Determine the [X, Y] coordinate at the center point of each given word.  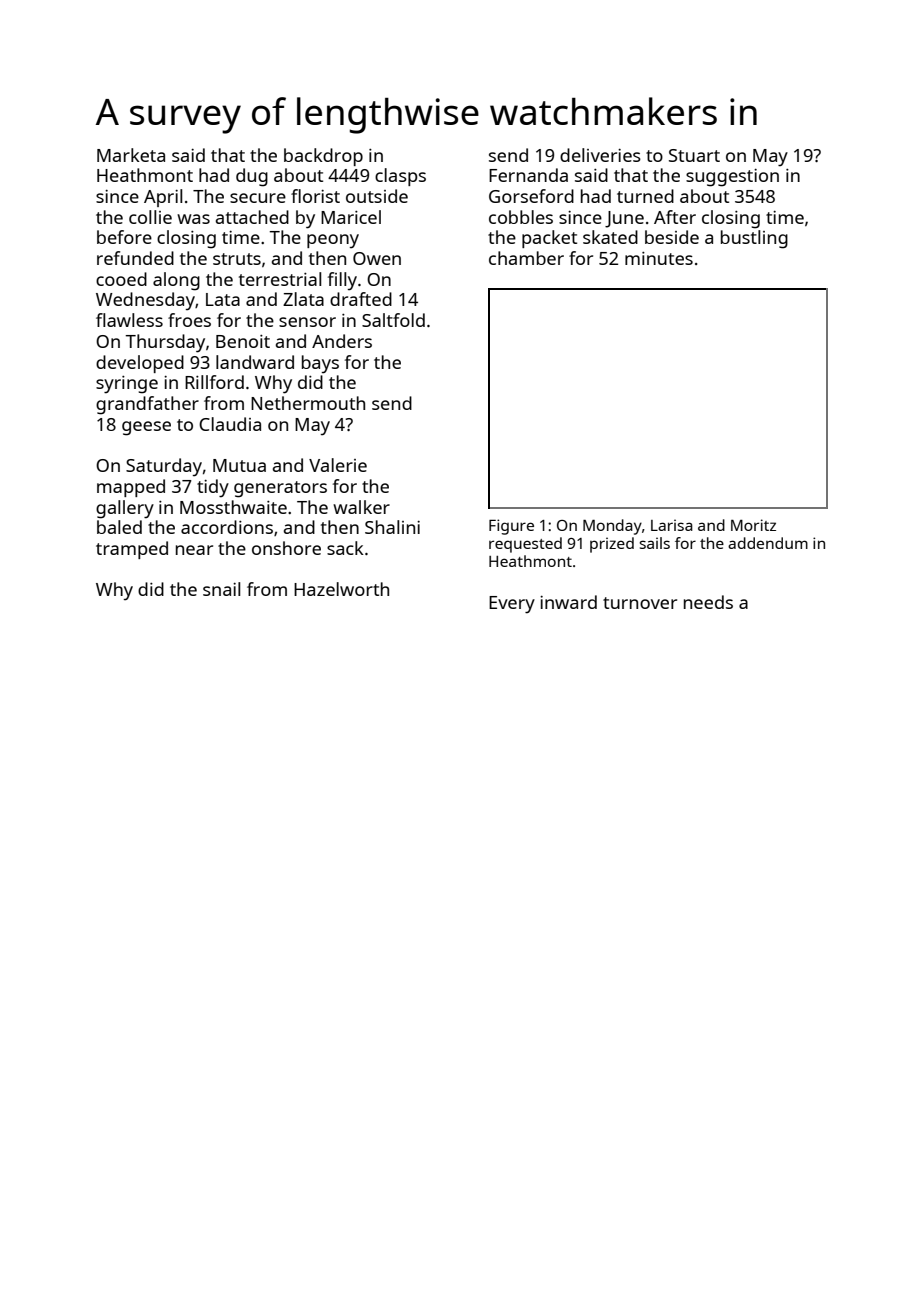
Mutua [239, 465]
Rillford [214, 382]
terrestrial [280, 279]
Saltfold [393, 320]
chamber [526, 258]
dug [252, 177]
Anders [342, 341]
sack [345, 548]
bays [320, 364]
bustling [754, 239]
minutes [659, 258]
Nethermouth [308, 403]
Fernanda [528, 175]
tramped [132, 550]
